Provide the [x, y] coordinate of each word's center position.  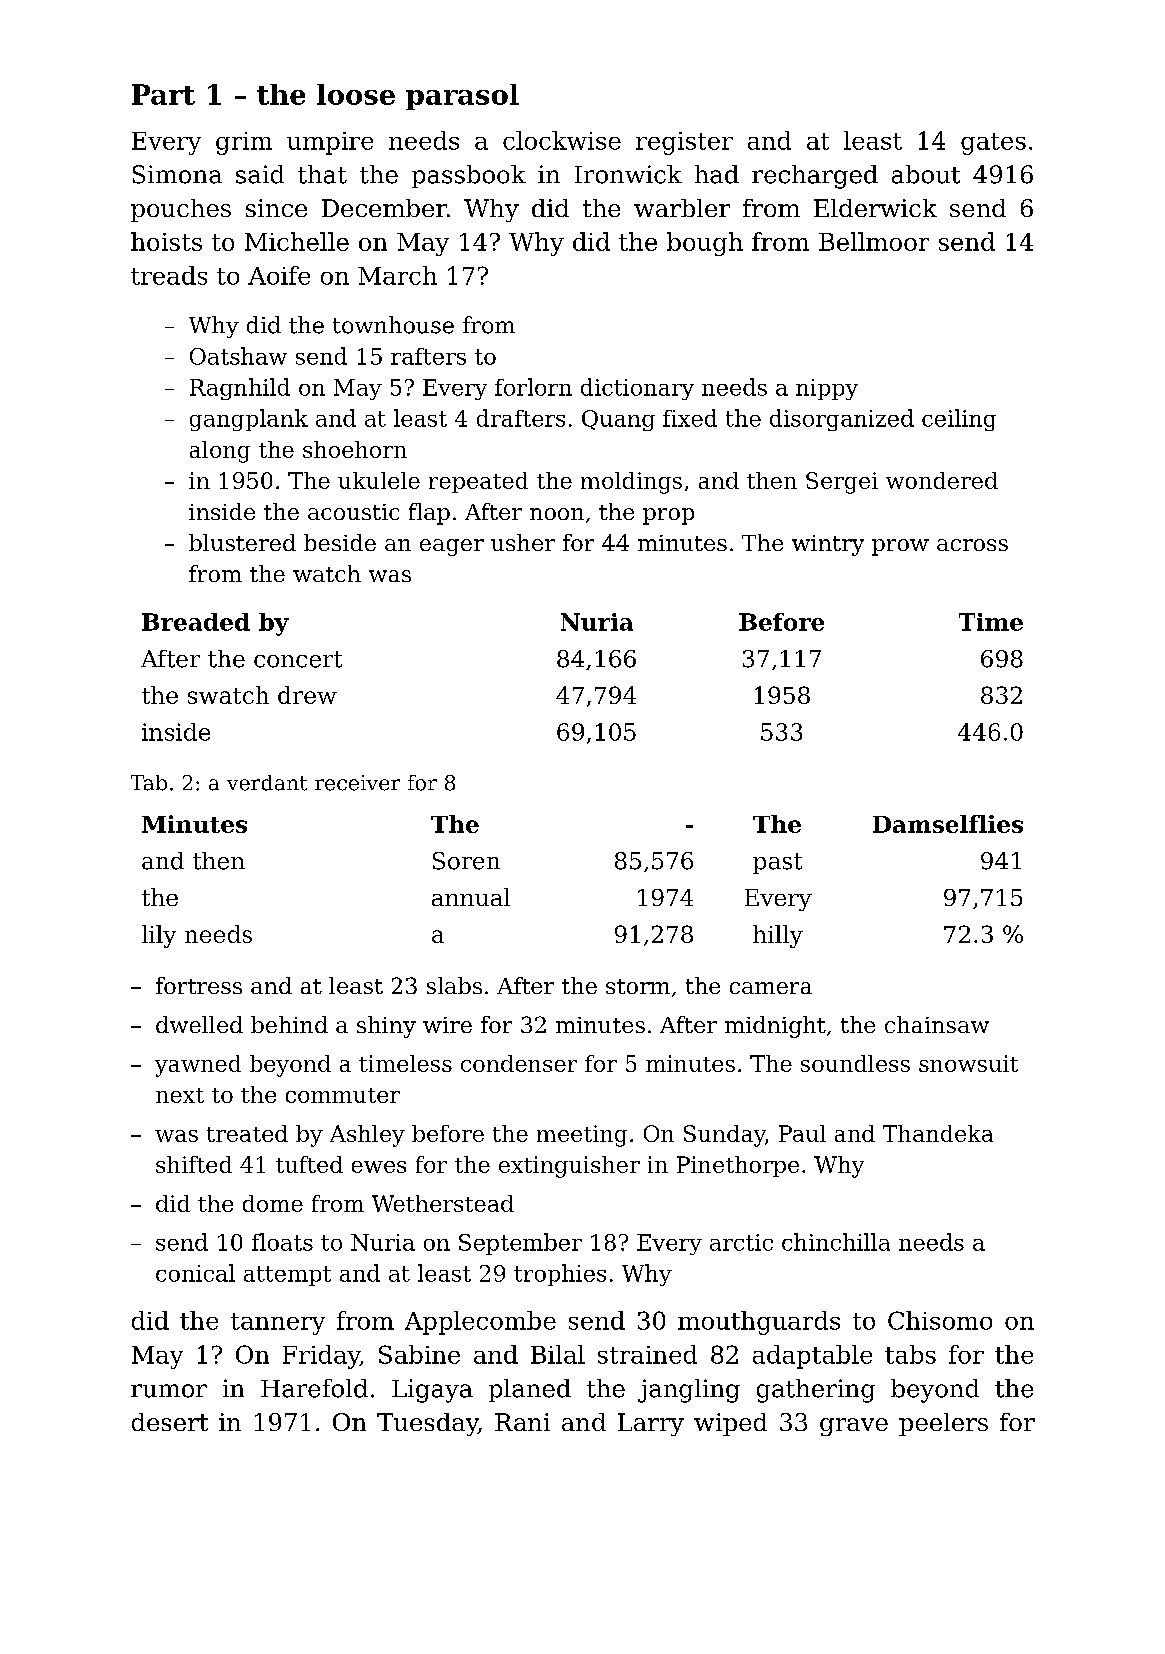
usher [523, 542]
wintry [828, 545]
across [972, 545]
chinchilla [836, 1242]
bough [705, 244]
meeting [582, 1136]
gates [993, 144]
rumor [169, 1391]
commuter [343, 1095]
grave [854, 1427]
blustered [242, 542]
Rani [522, 1422]
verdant [267, 783]
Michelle [297, 241]
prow [900, 547]
